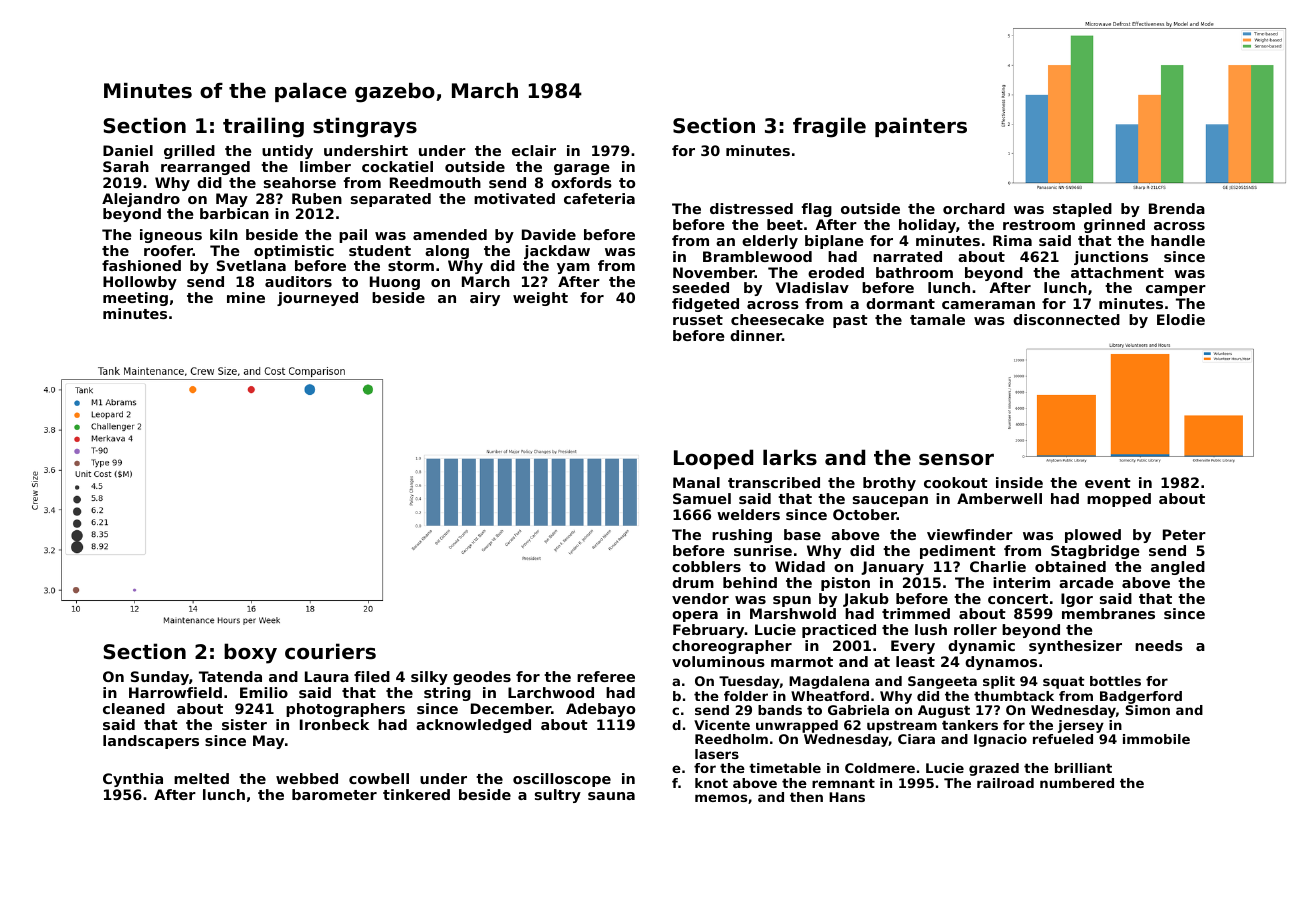 The image size is (1308, 924). What do you see at coordinates (696, 482) in the screenshot?
I see `Manal` at bounding box center [696, 482].
